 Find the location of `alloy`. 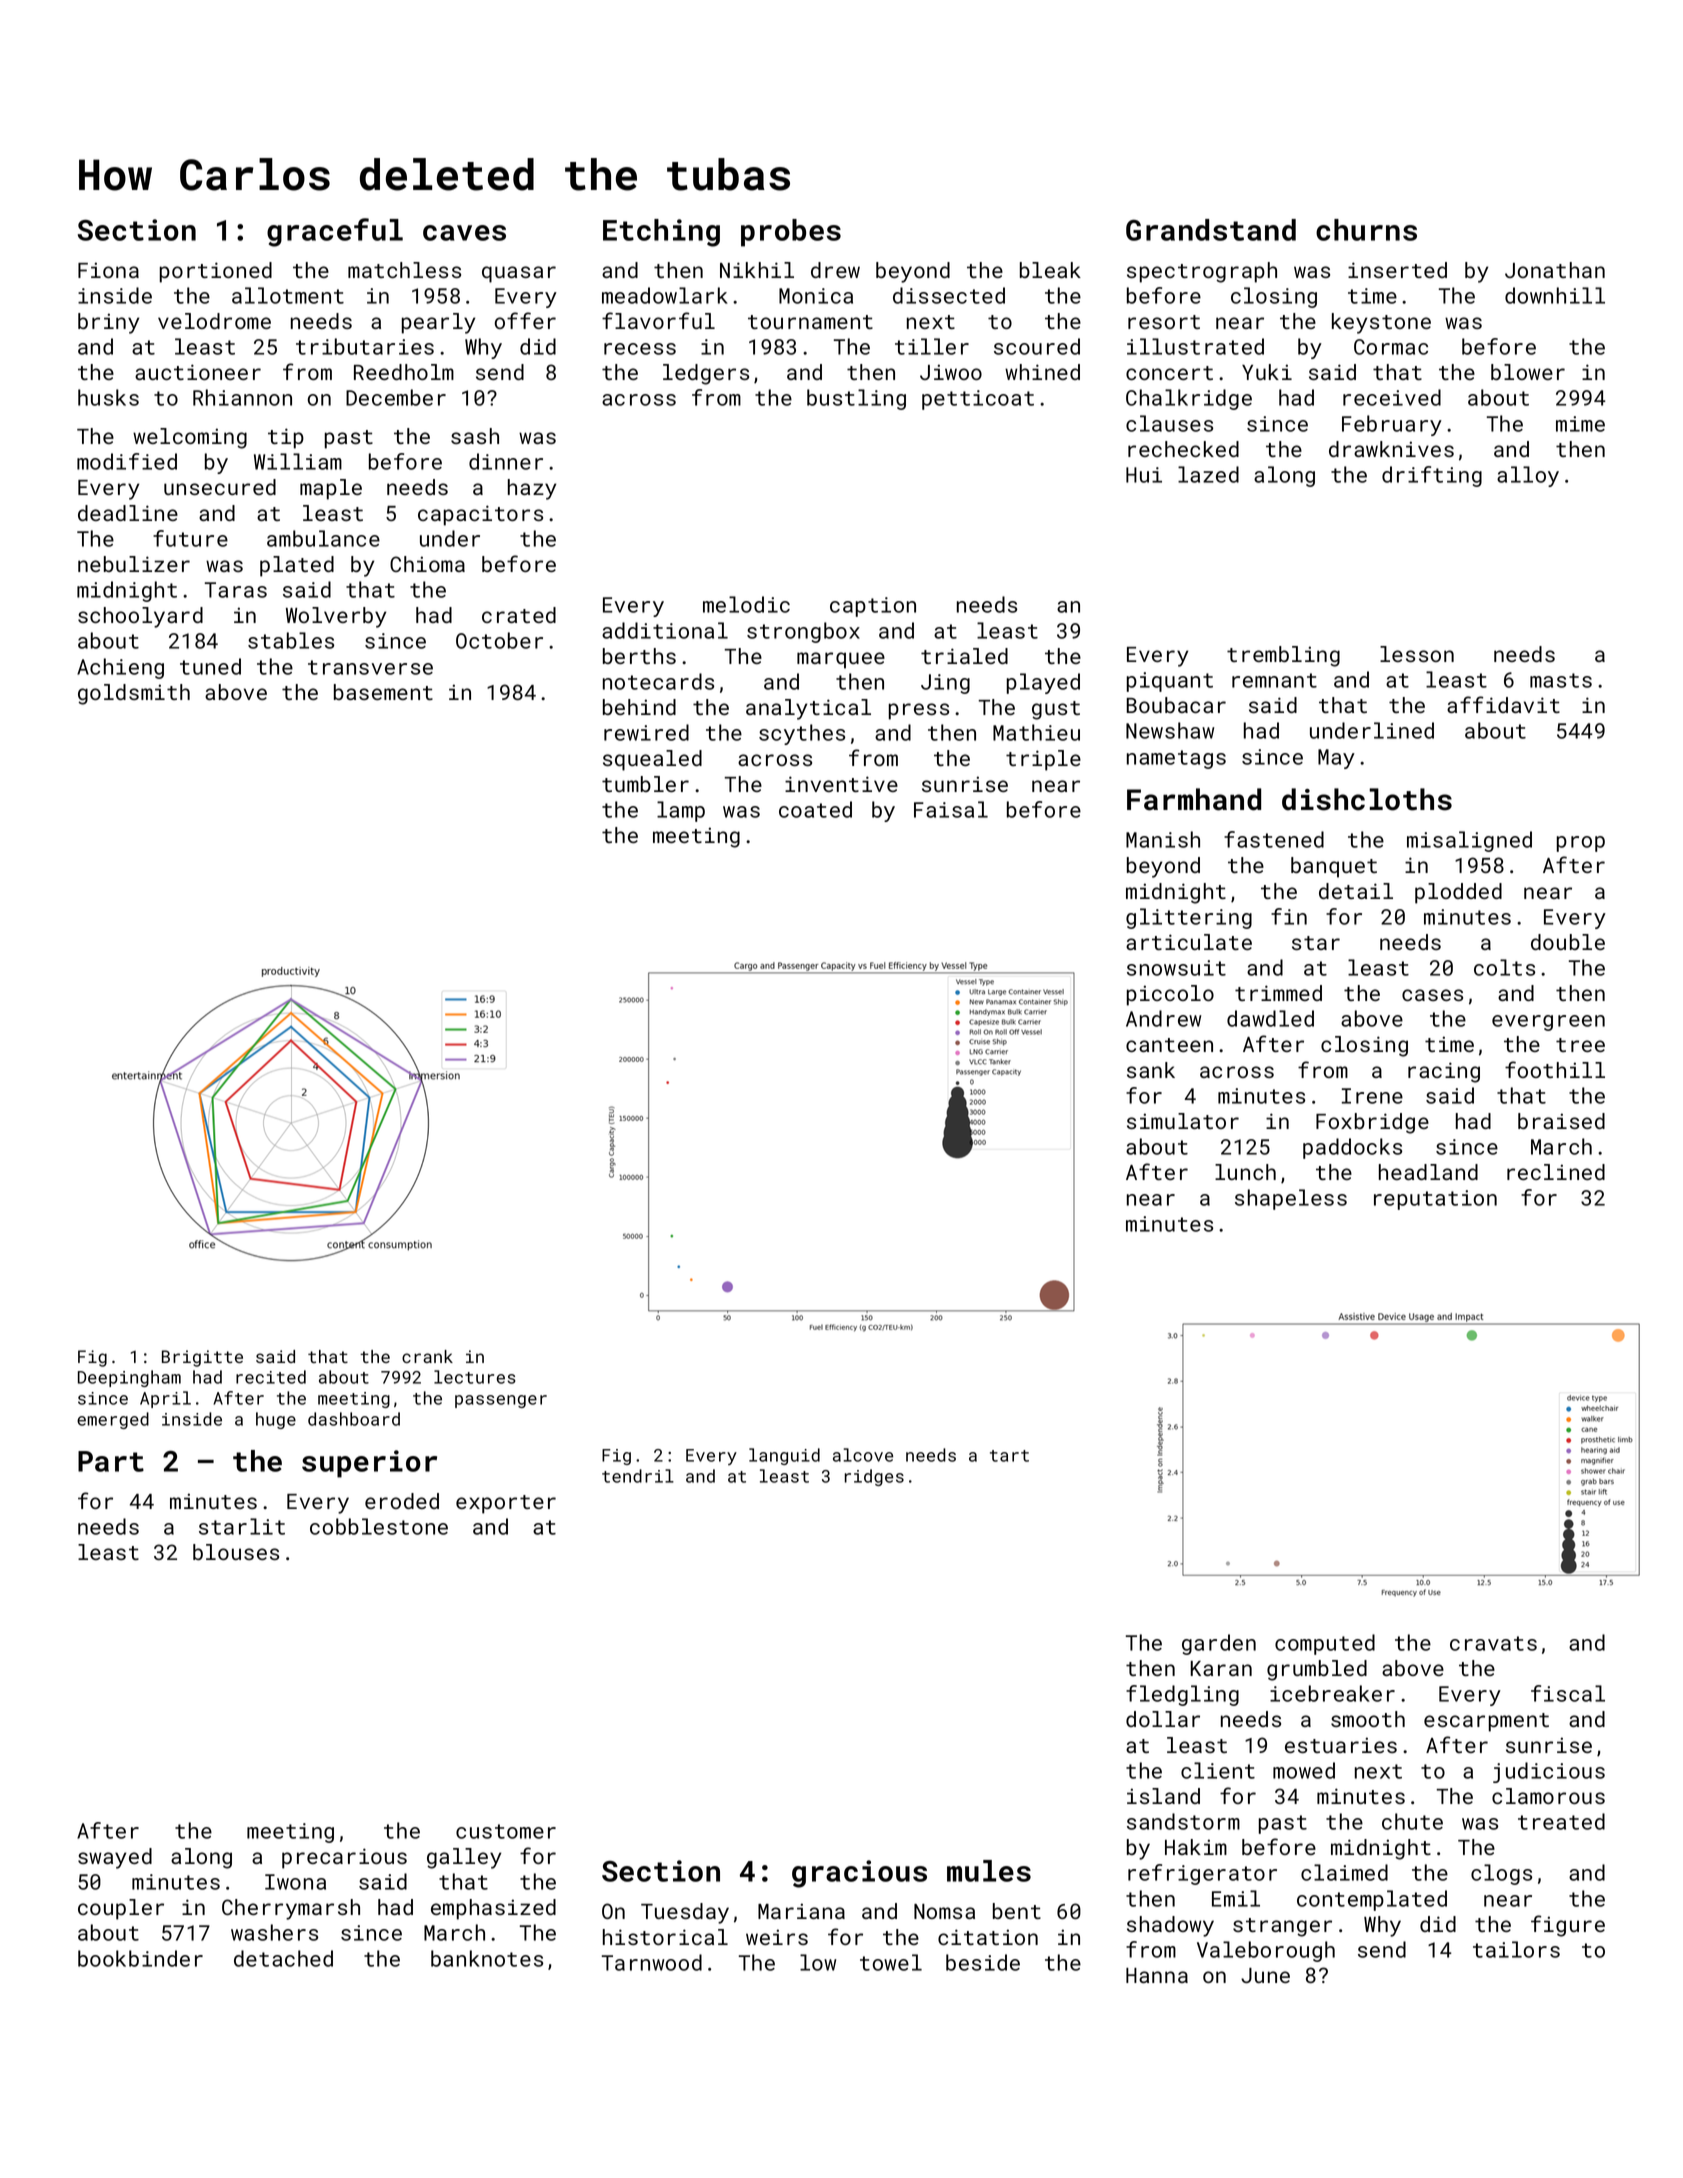

alloy is located at coordinates (1528, 476).
